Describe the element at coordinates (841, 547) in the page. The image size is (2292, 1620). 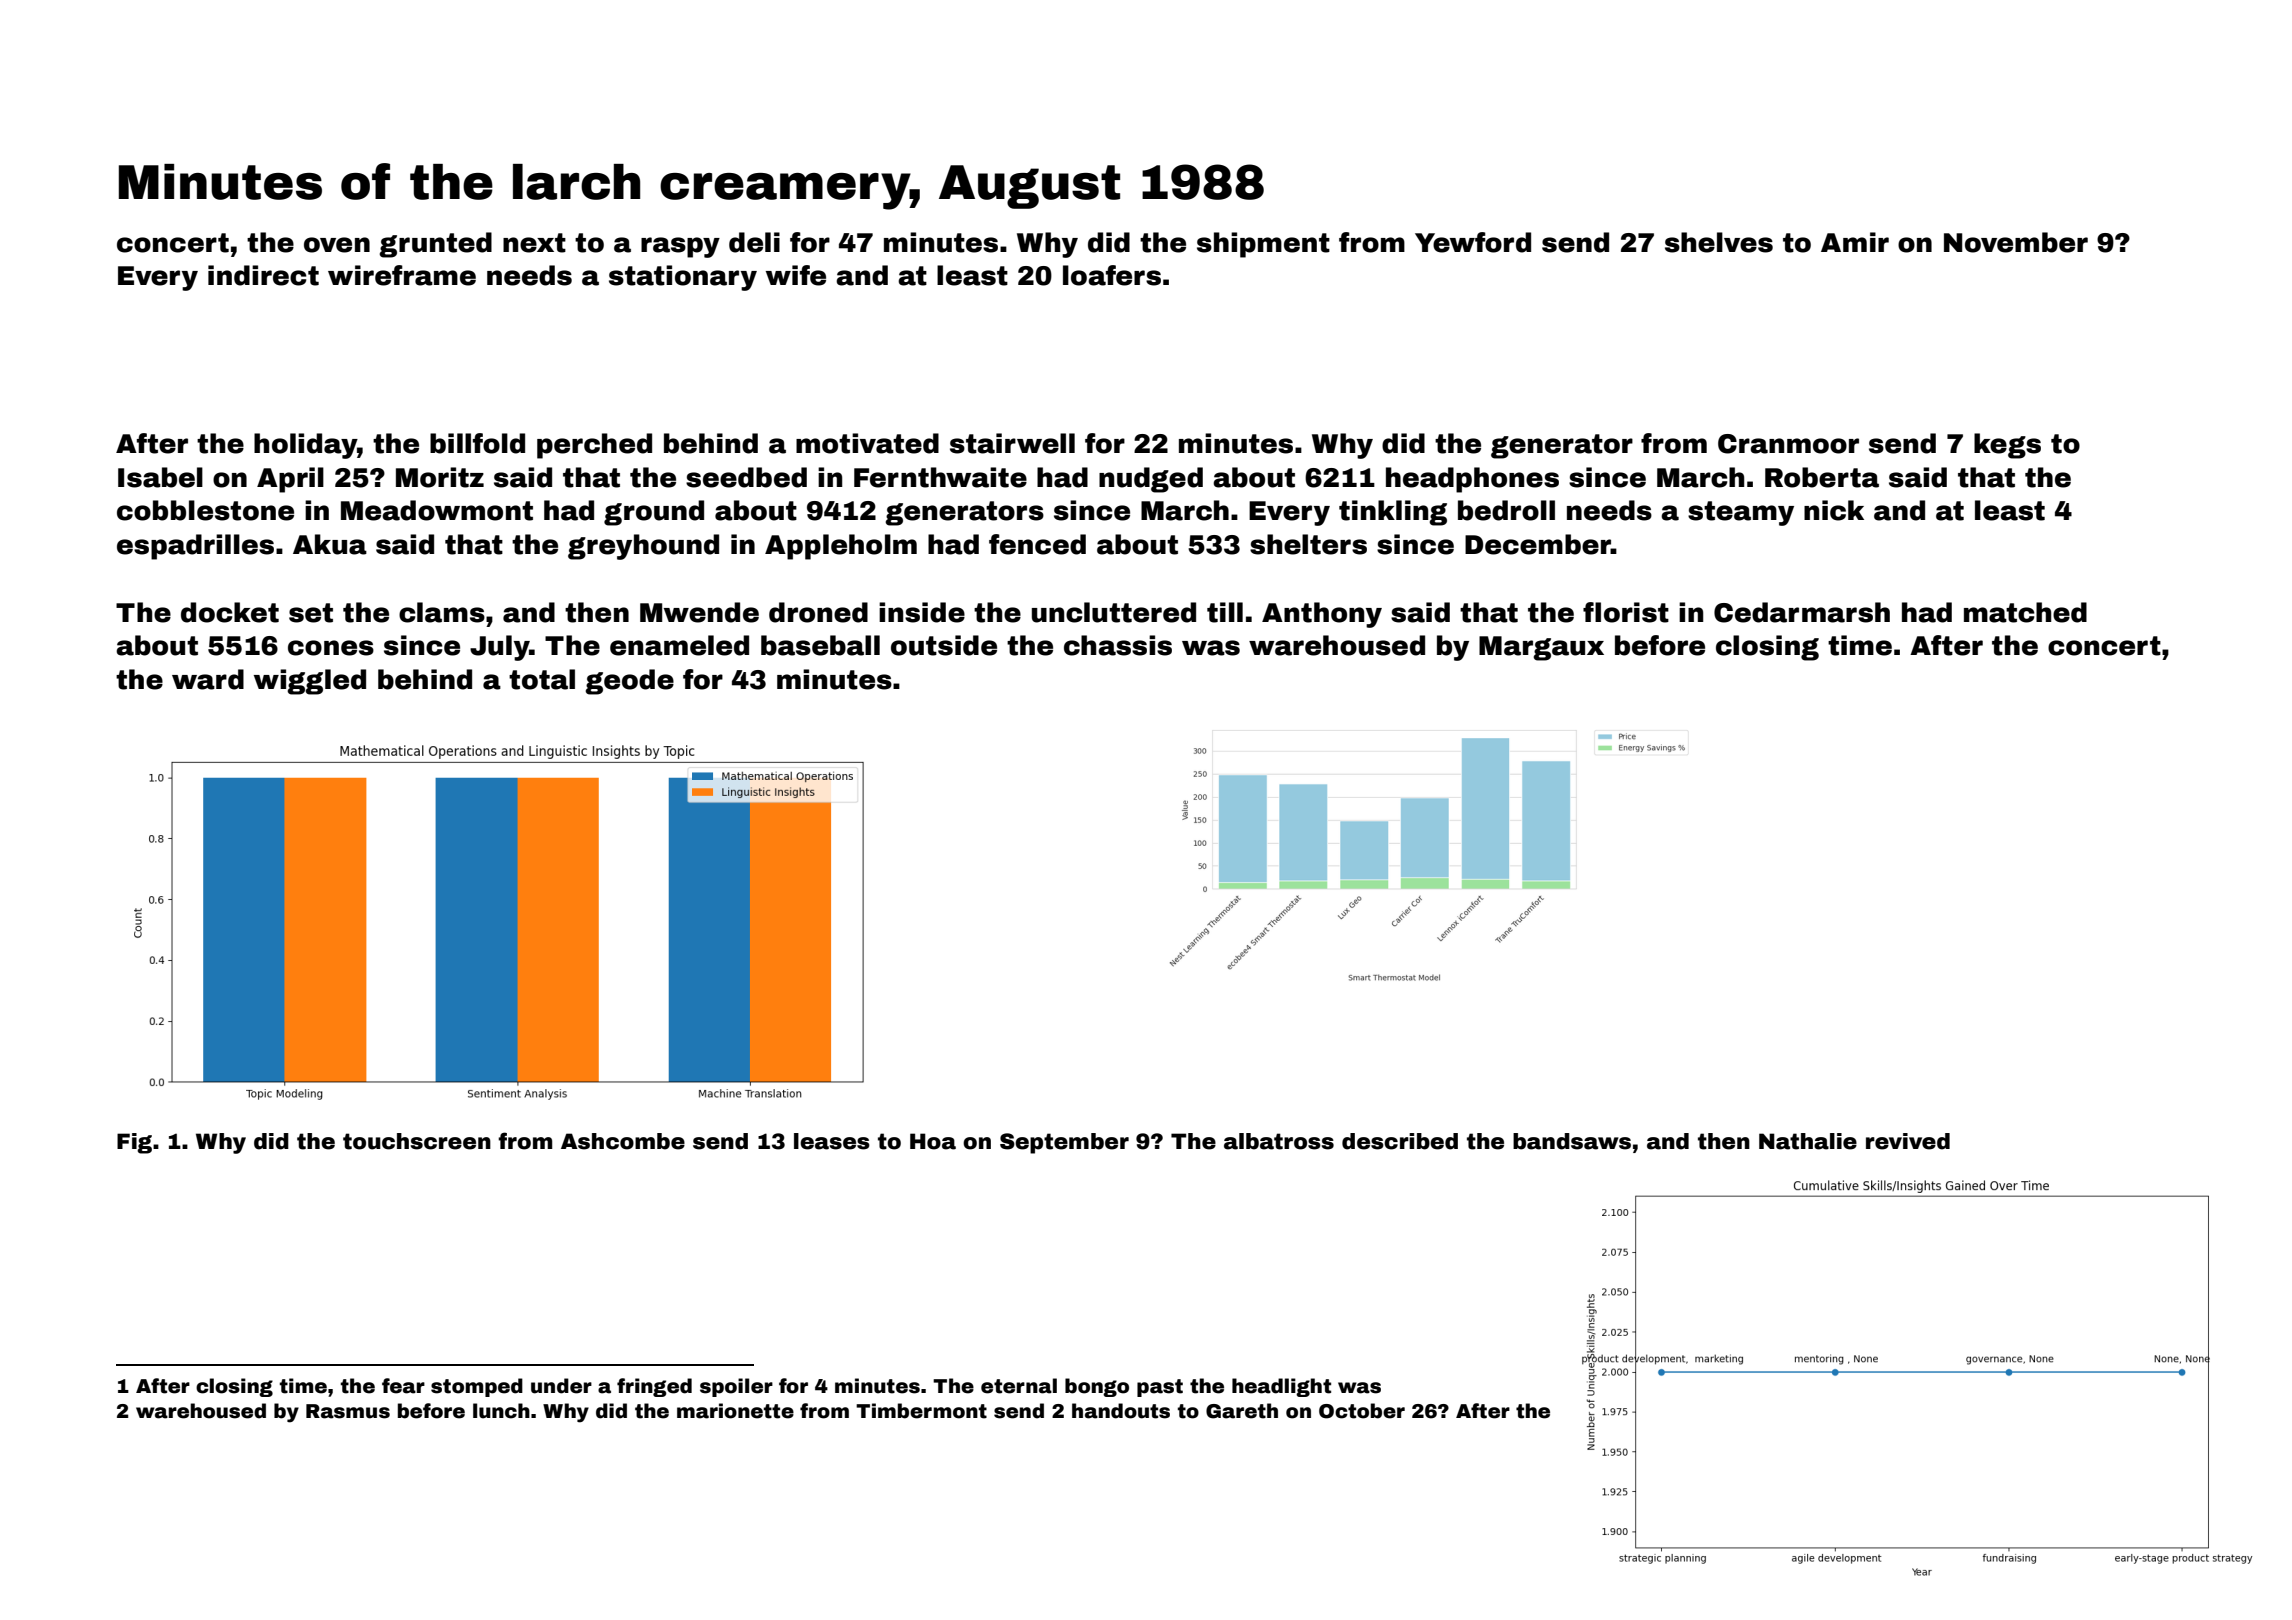
I see `Appleholm` at that location.
